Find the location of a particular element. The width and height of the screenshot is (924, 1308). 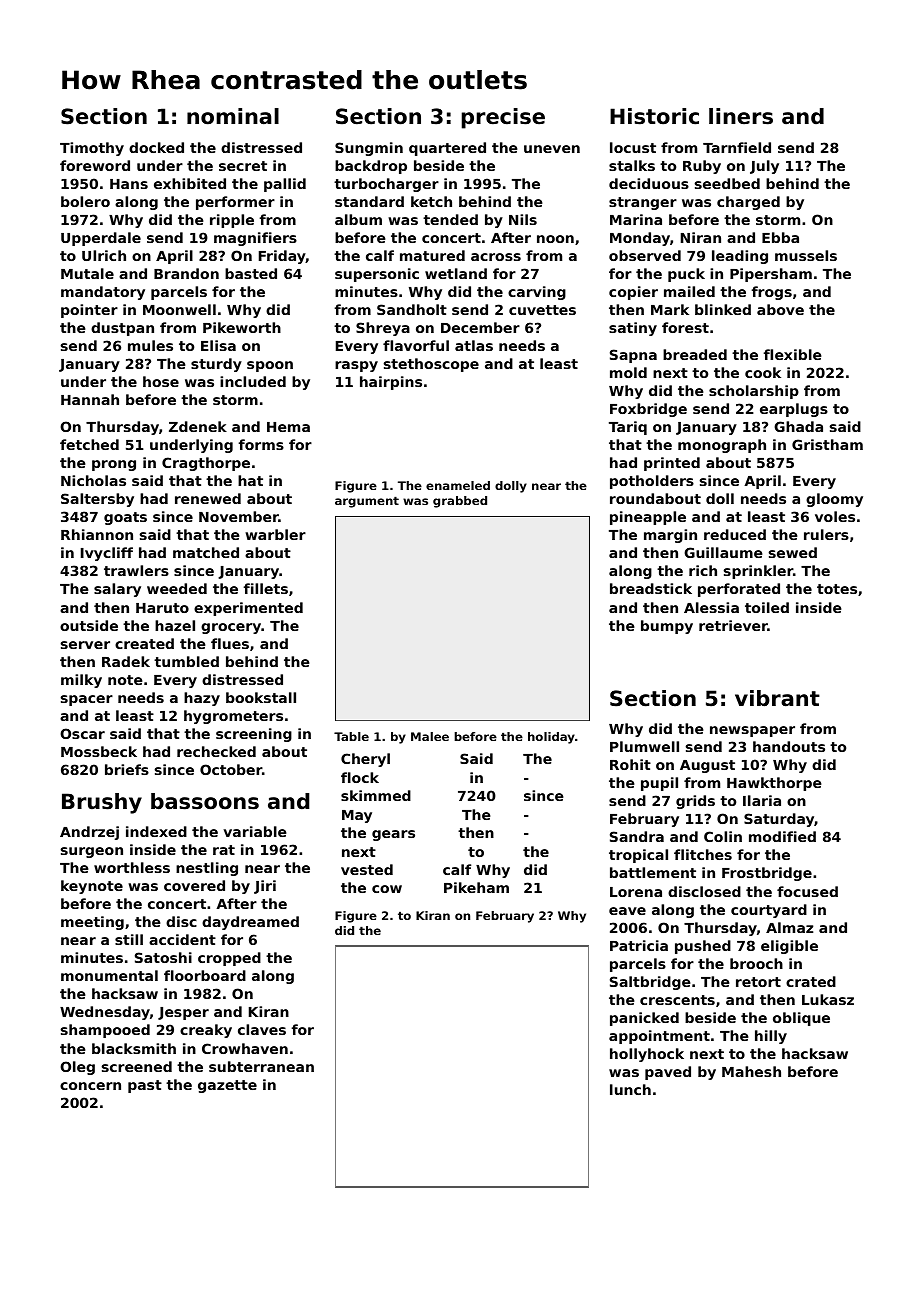

cropped is located at coordinates (229, 959).
